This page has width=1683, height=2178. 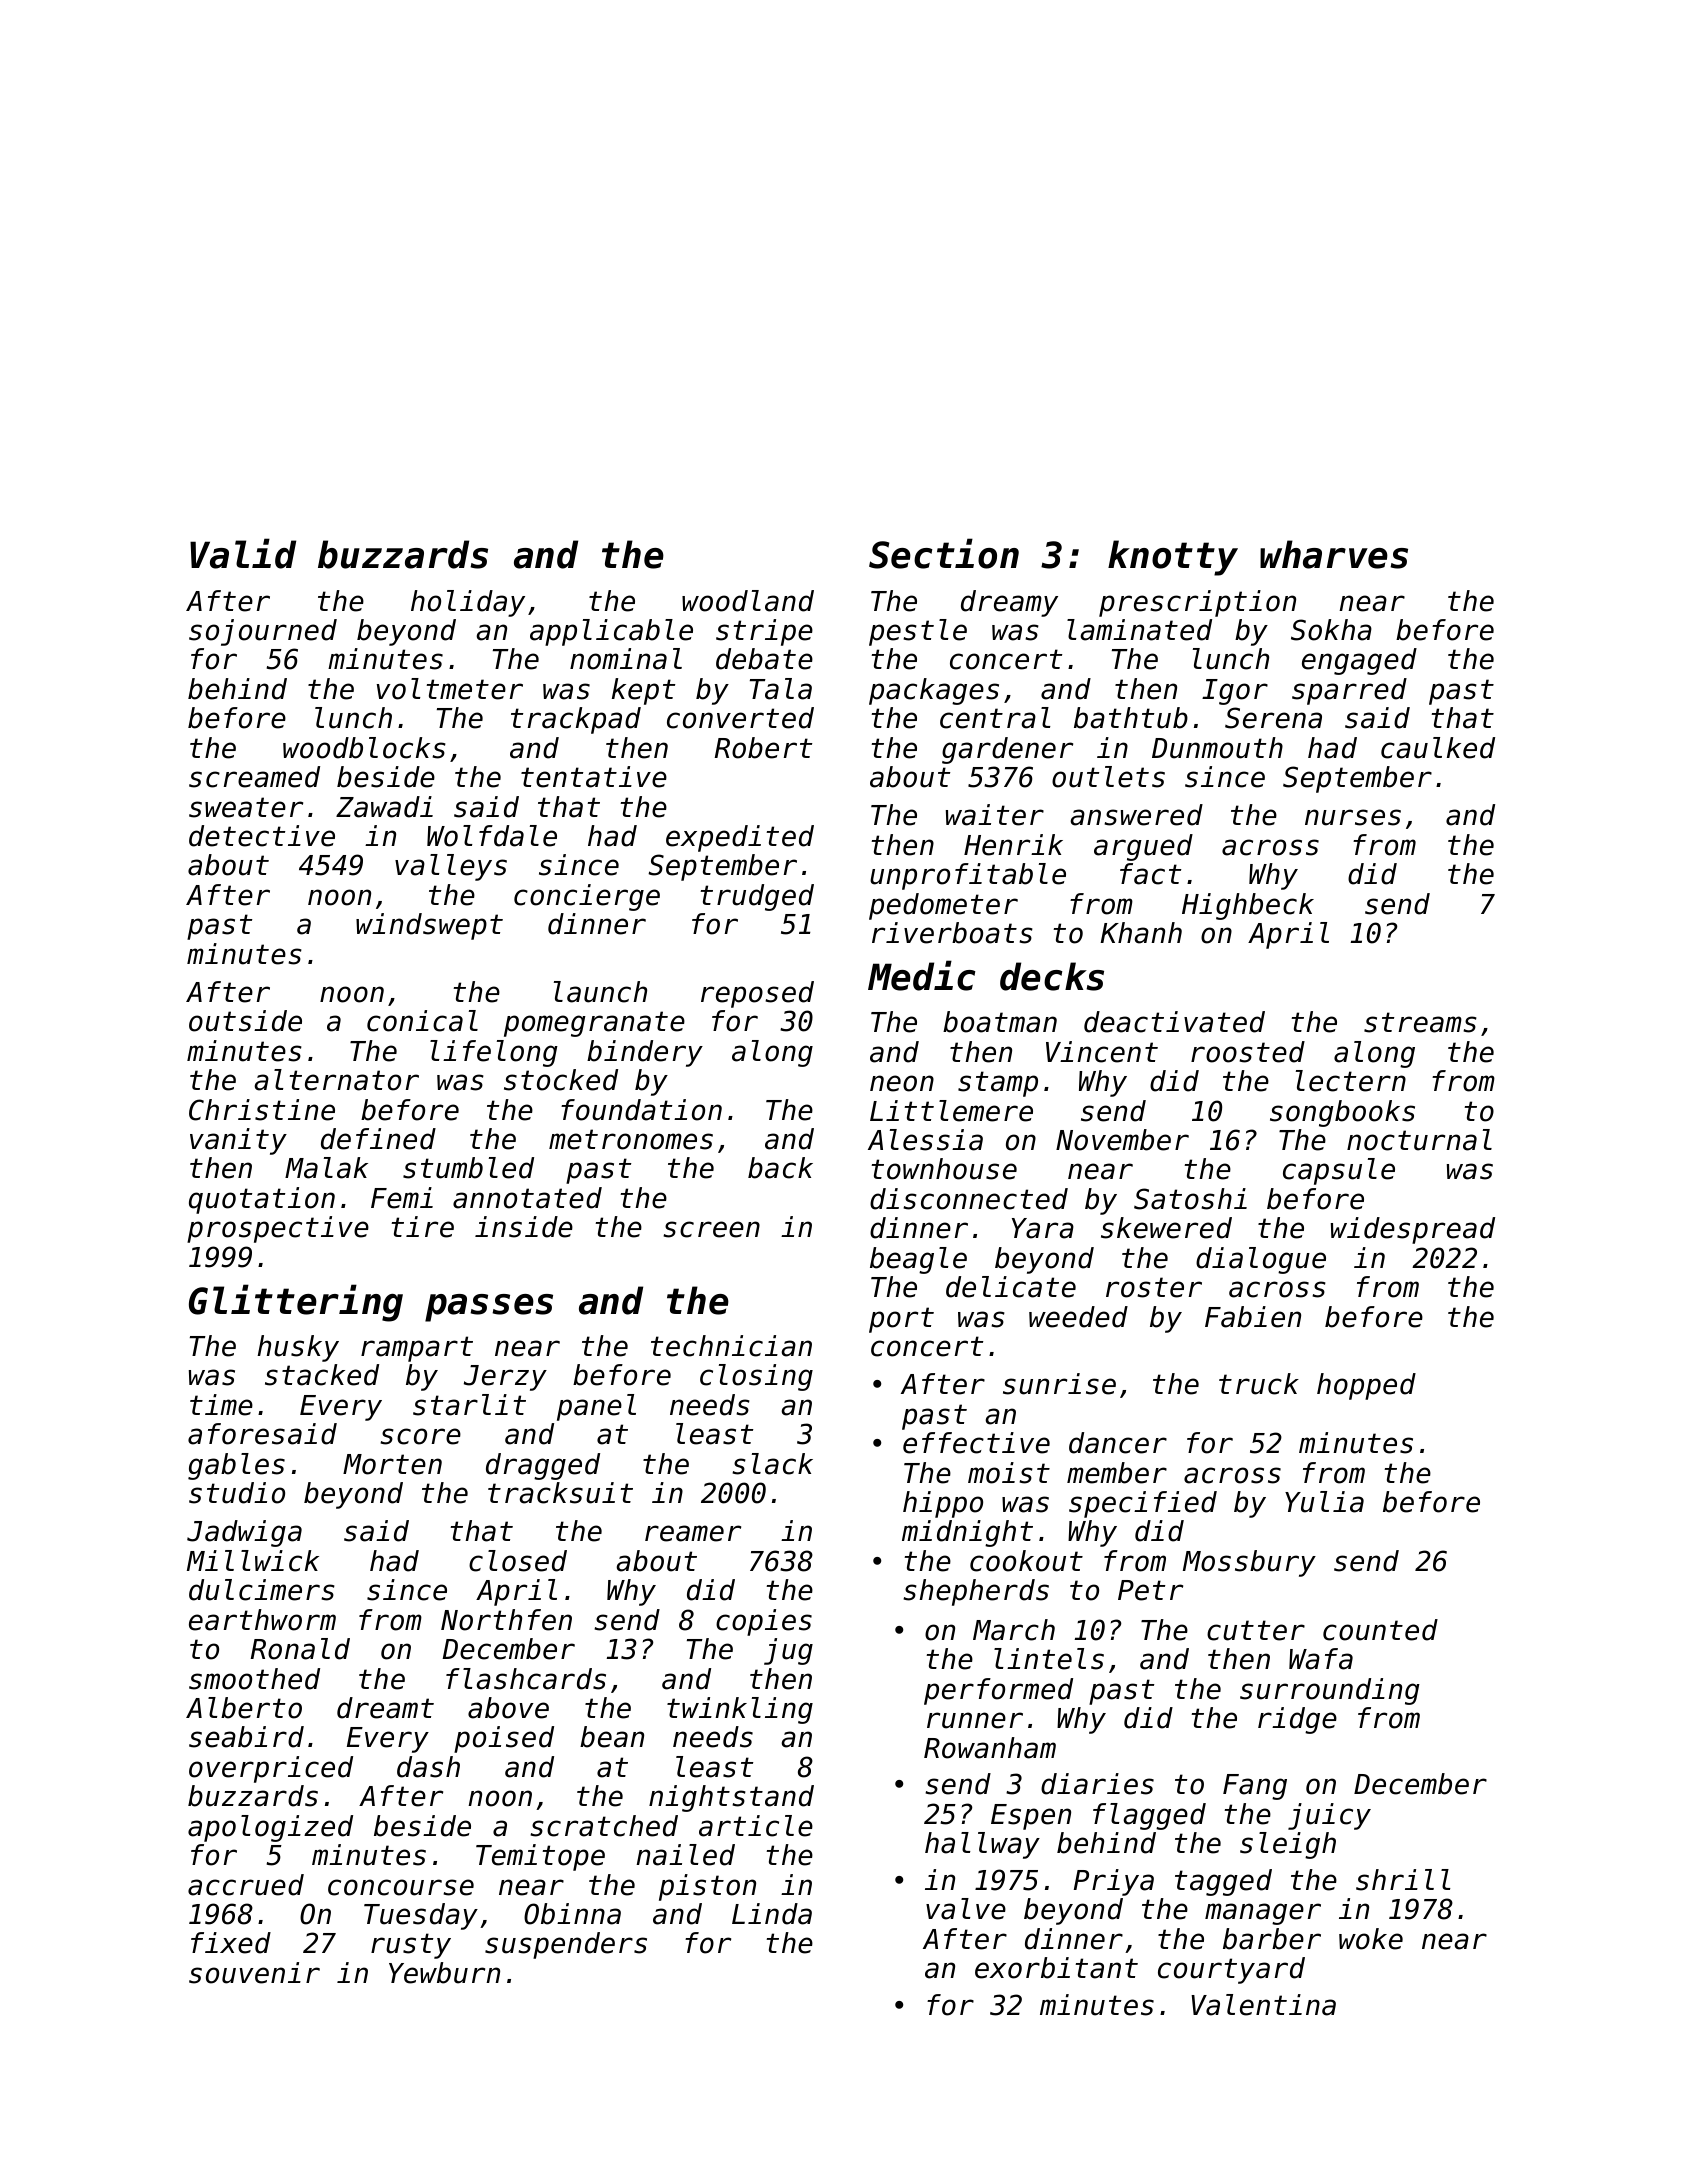 What do you see at coordinates (1366, 1386) in the page?
I see `hopped` at bounding box center [1366, 1386].
